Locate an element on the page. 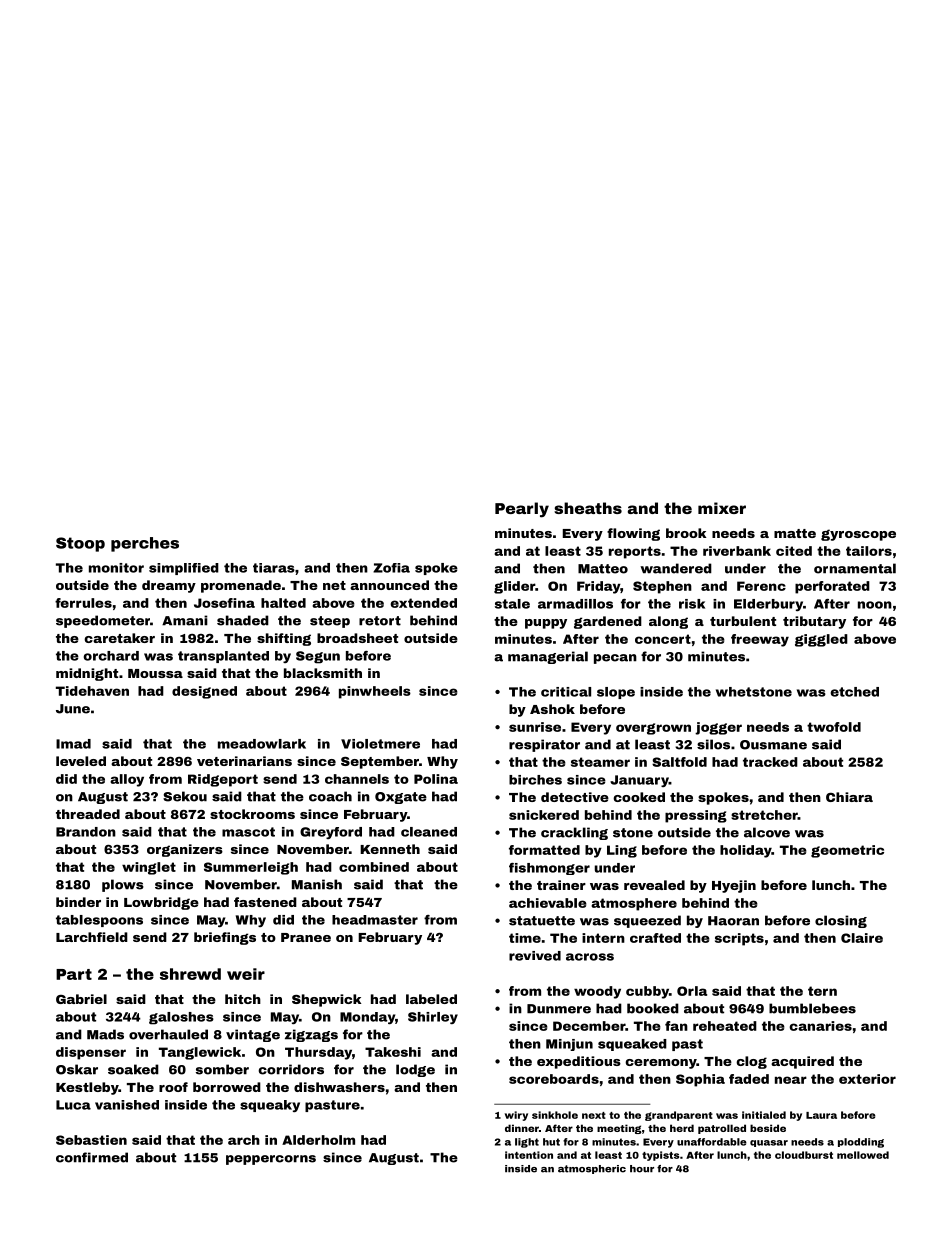 The width and height of the document is (952, 1233). confirmed is located at coordinates (92, 1157).
